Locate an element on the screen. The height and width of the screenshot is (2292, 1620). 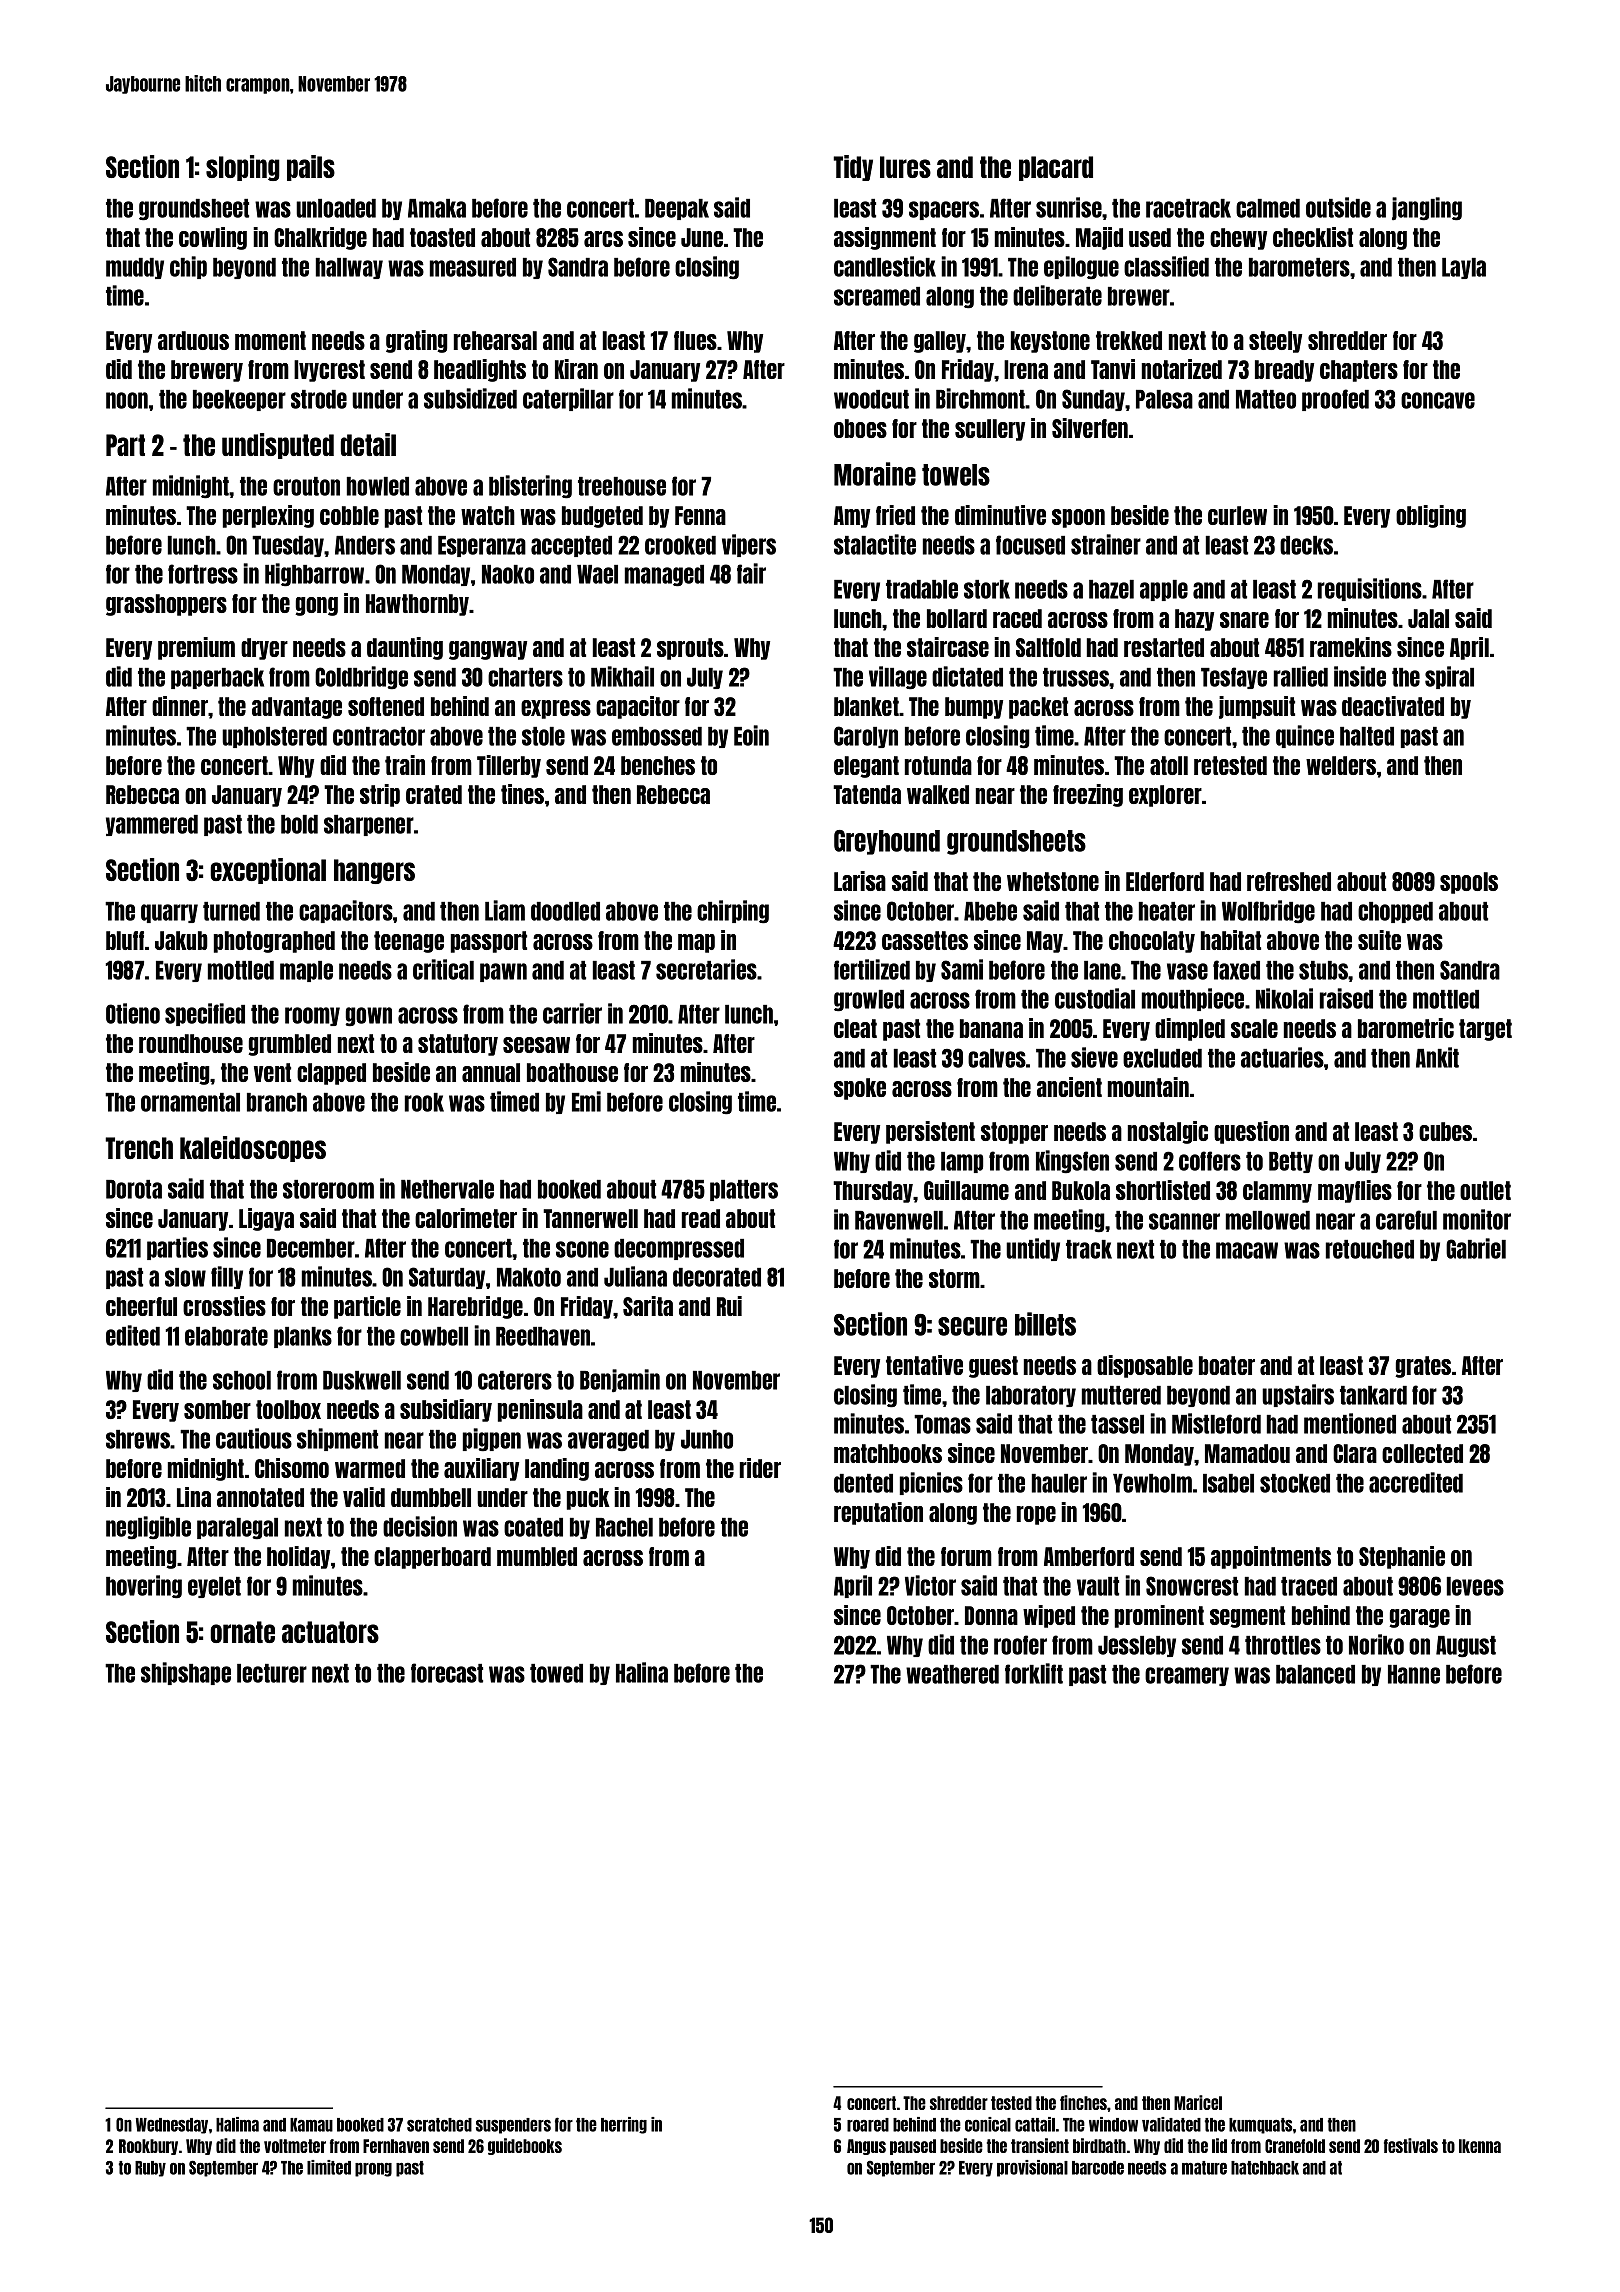
vent is located at coordinates (272, 1072).
